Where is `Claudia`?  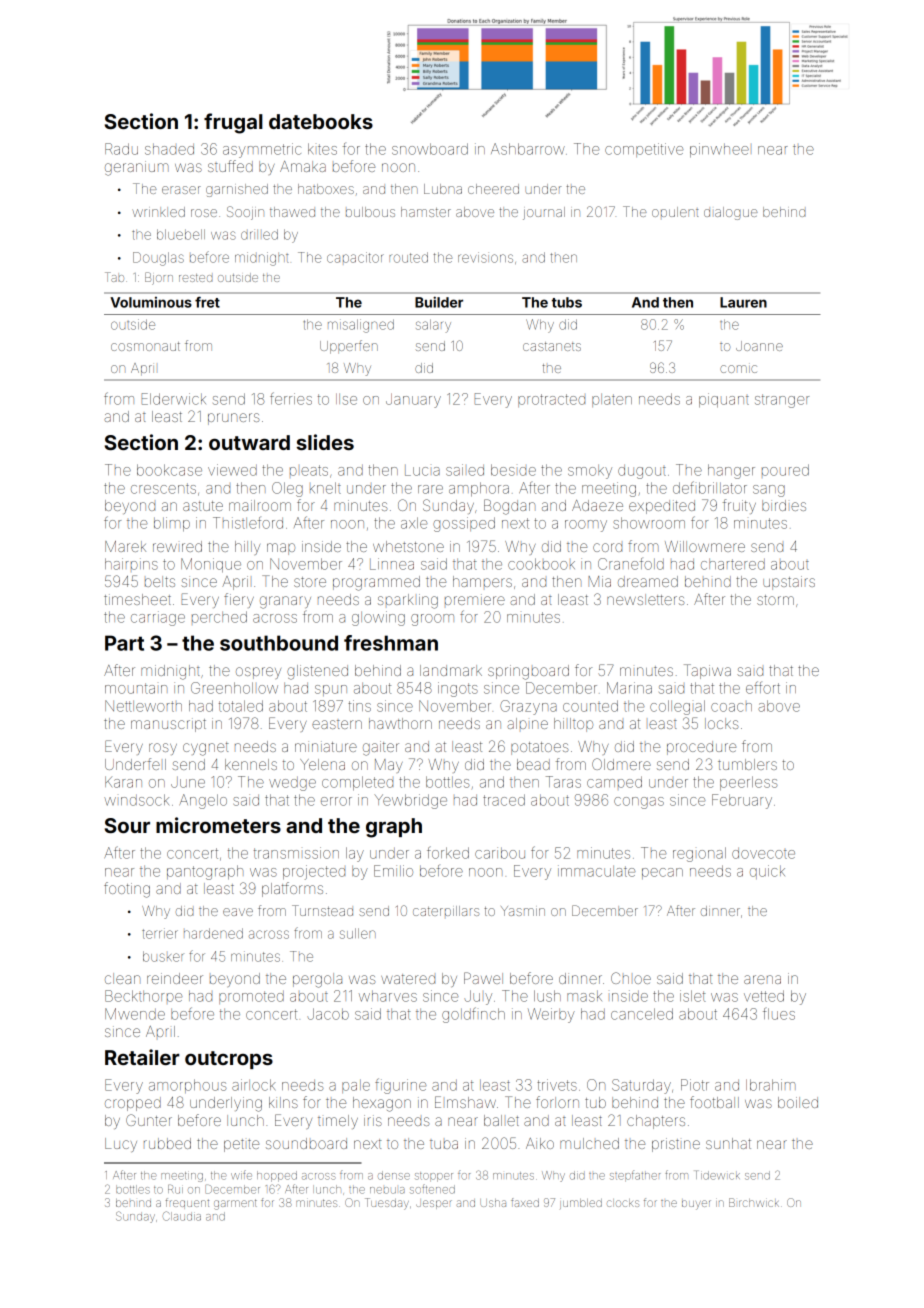
Claudia is located at coordinates (182, 1216).
